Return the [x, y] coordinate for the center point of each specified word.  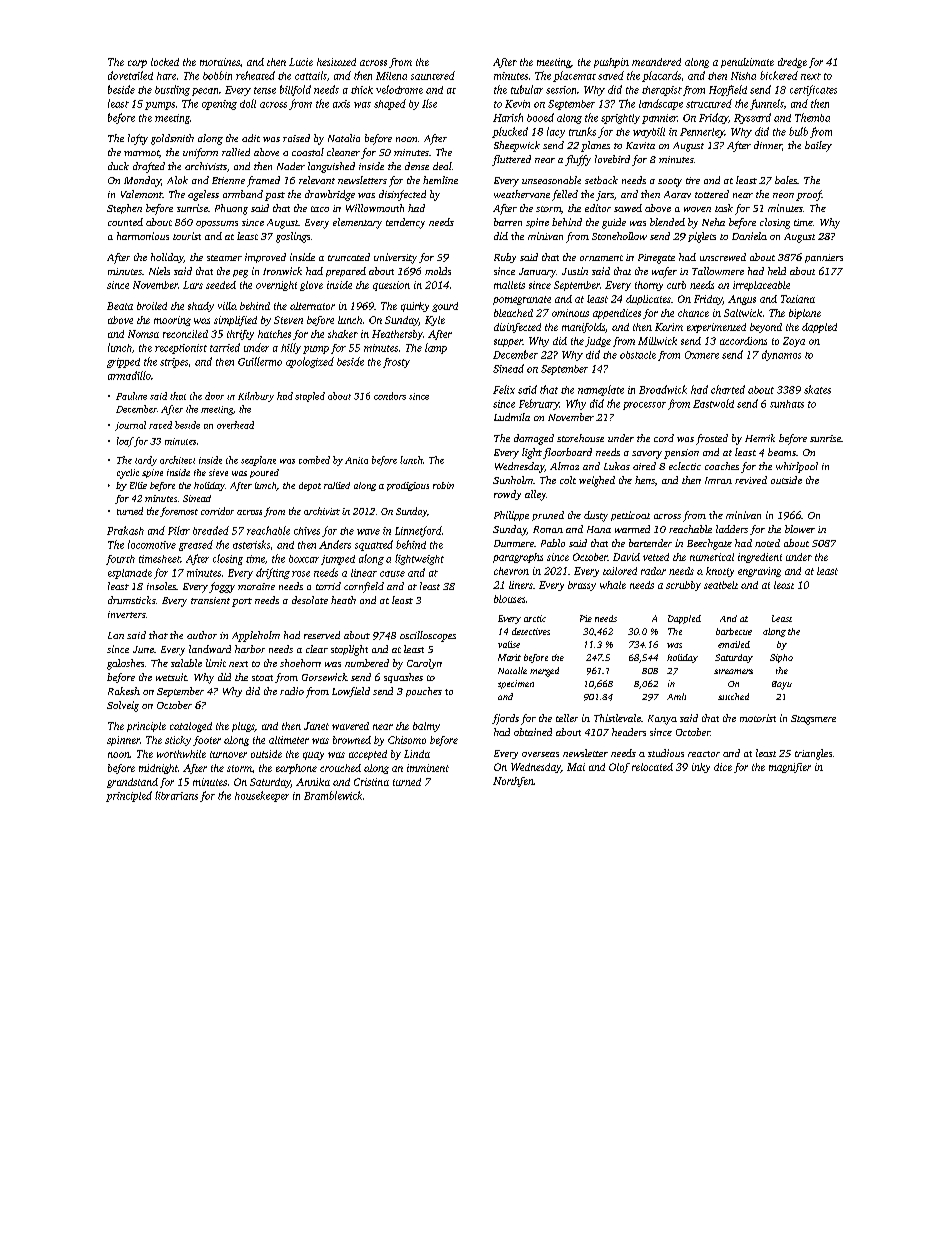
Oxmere [702, 355]
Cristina [371, 782]
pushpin [611, 63]
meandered [656, 62]
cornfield [364, 587]
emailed [734, 644]
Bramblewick [333, 795]
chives [307, 531]
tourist [187, 236]
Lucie [301, 62]
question [391, 286]
